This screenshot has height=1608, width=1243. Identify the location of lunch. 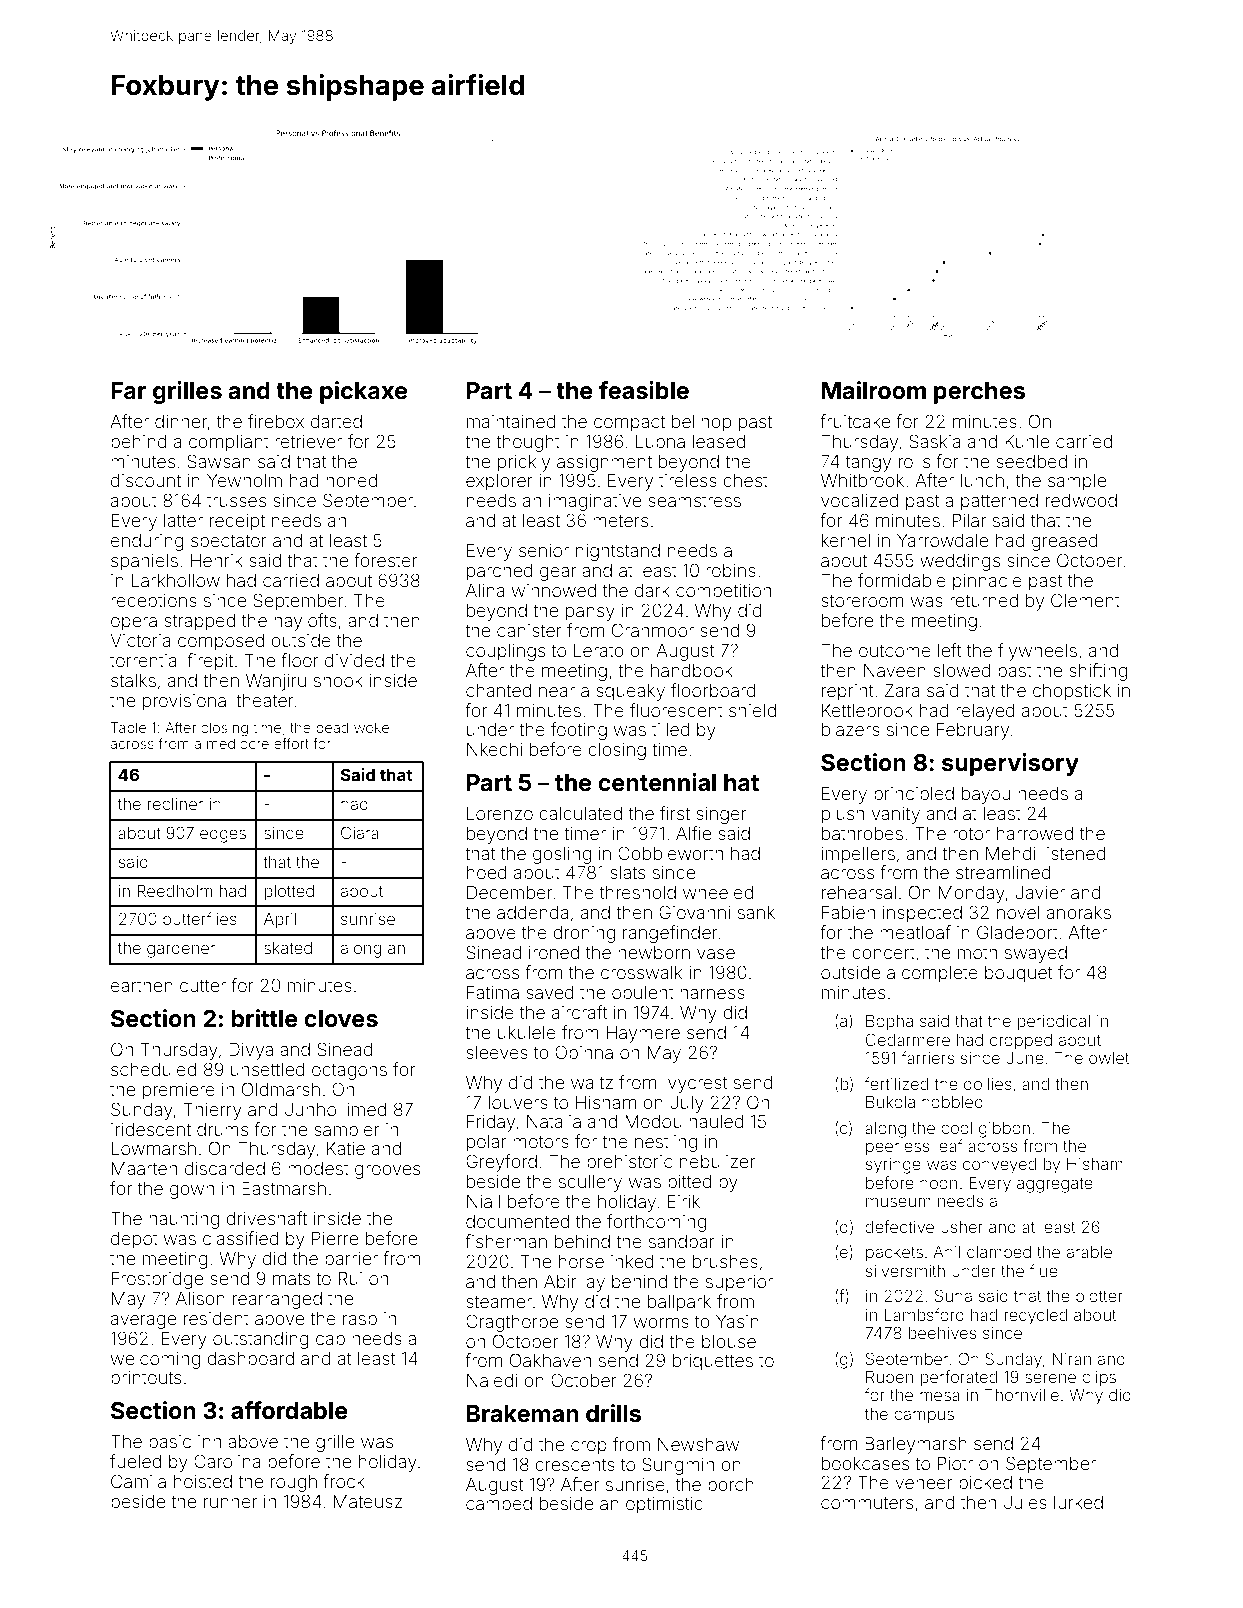
(982, 480).
